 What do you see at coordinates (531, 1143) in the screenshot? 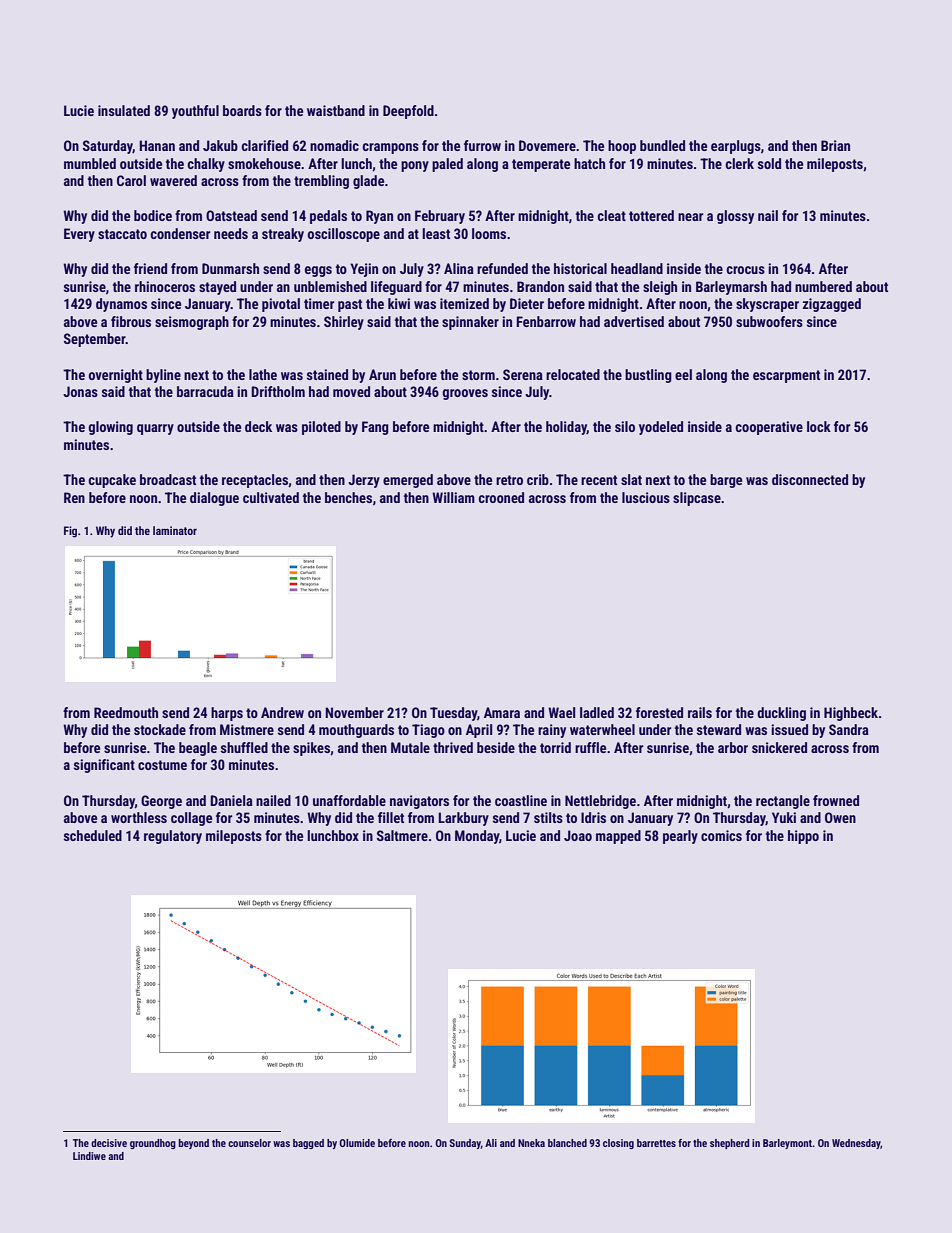
I see `Nneka` at bounding box center [531, 1143].
